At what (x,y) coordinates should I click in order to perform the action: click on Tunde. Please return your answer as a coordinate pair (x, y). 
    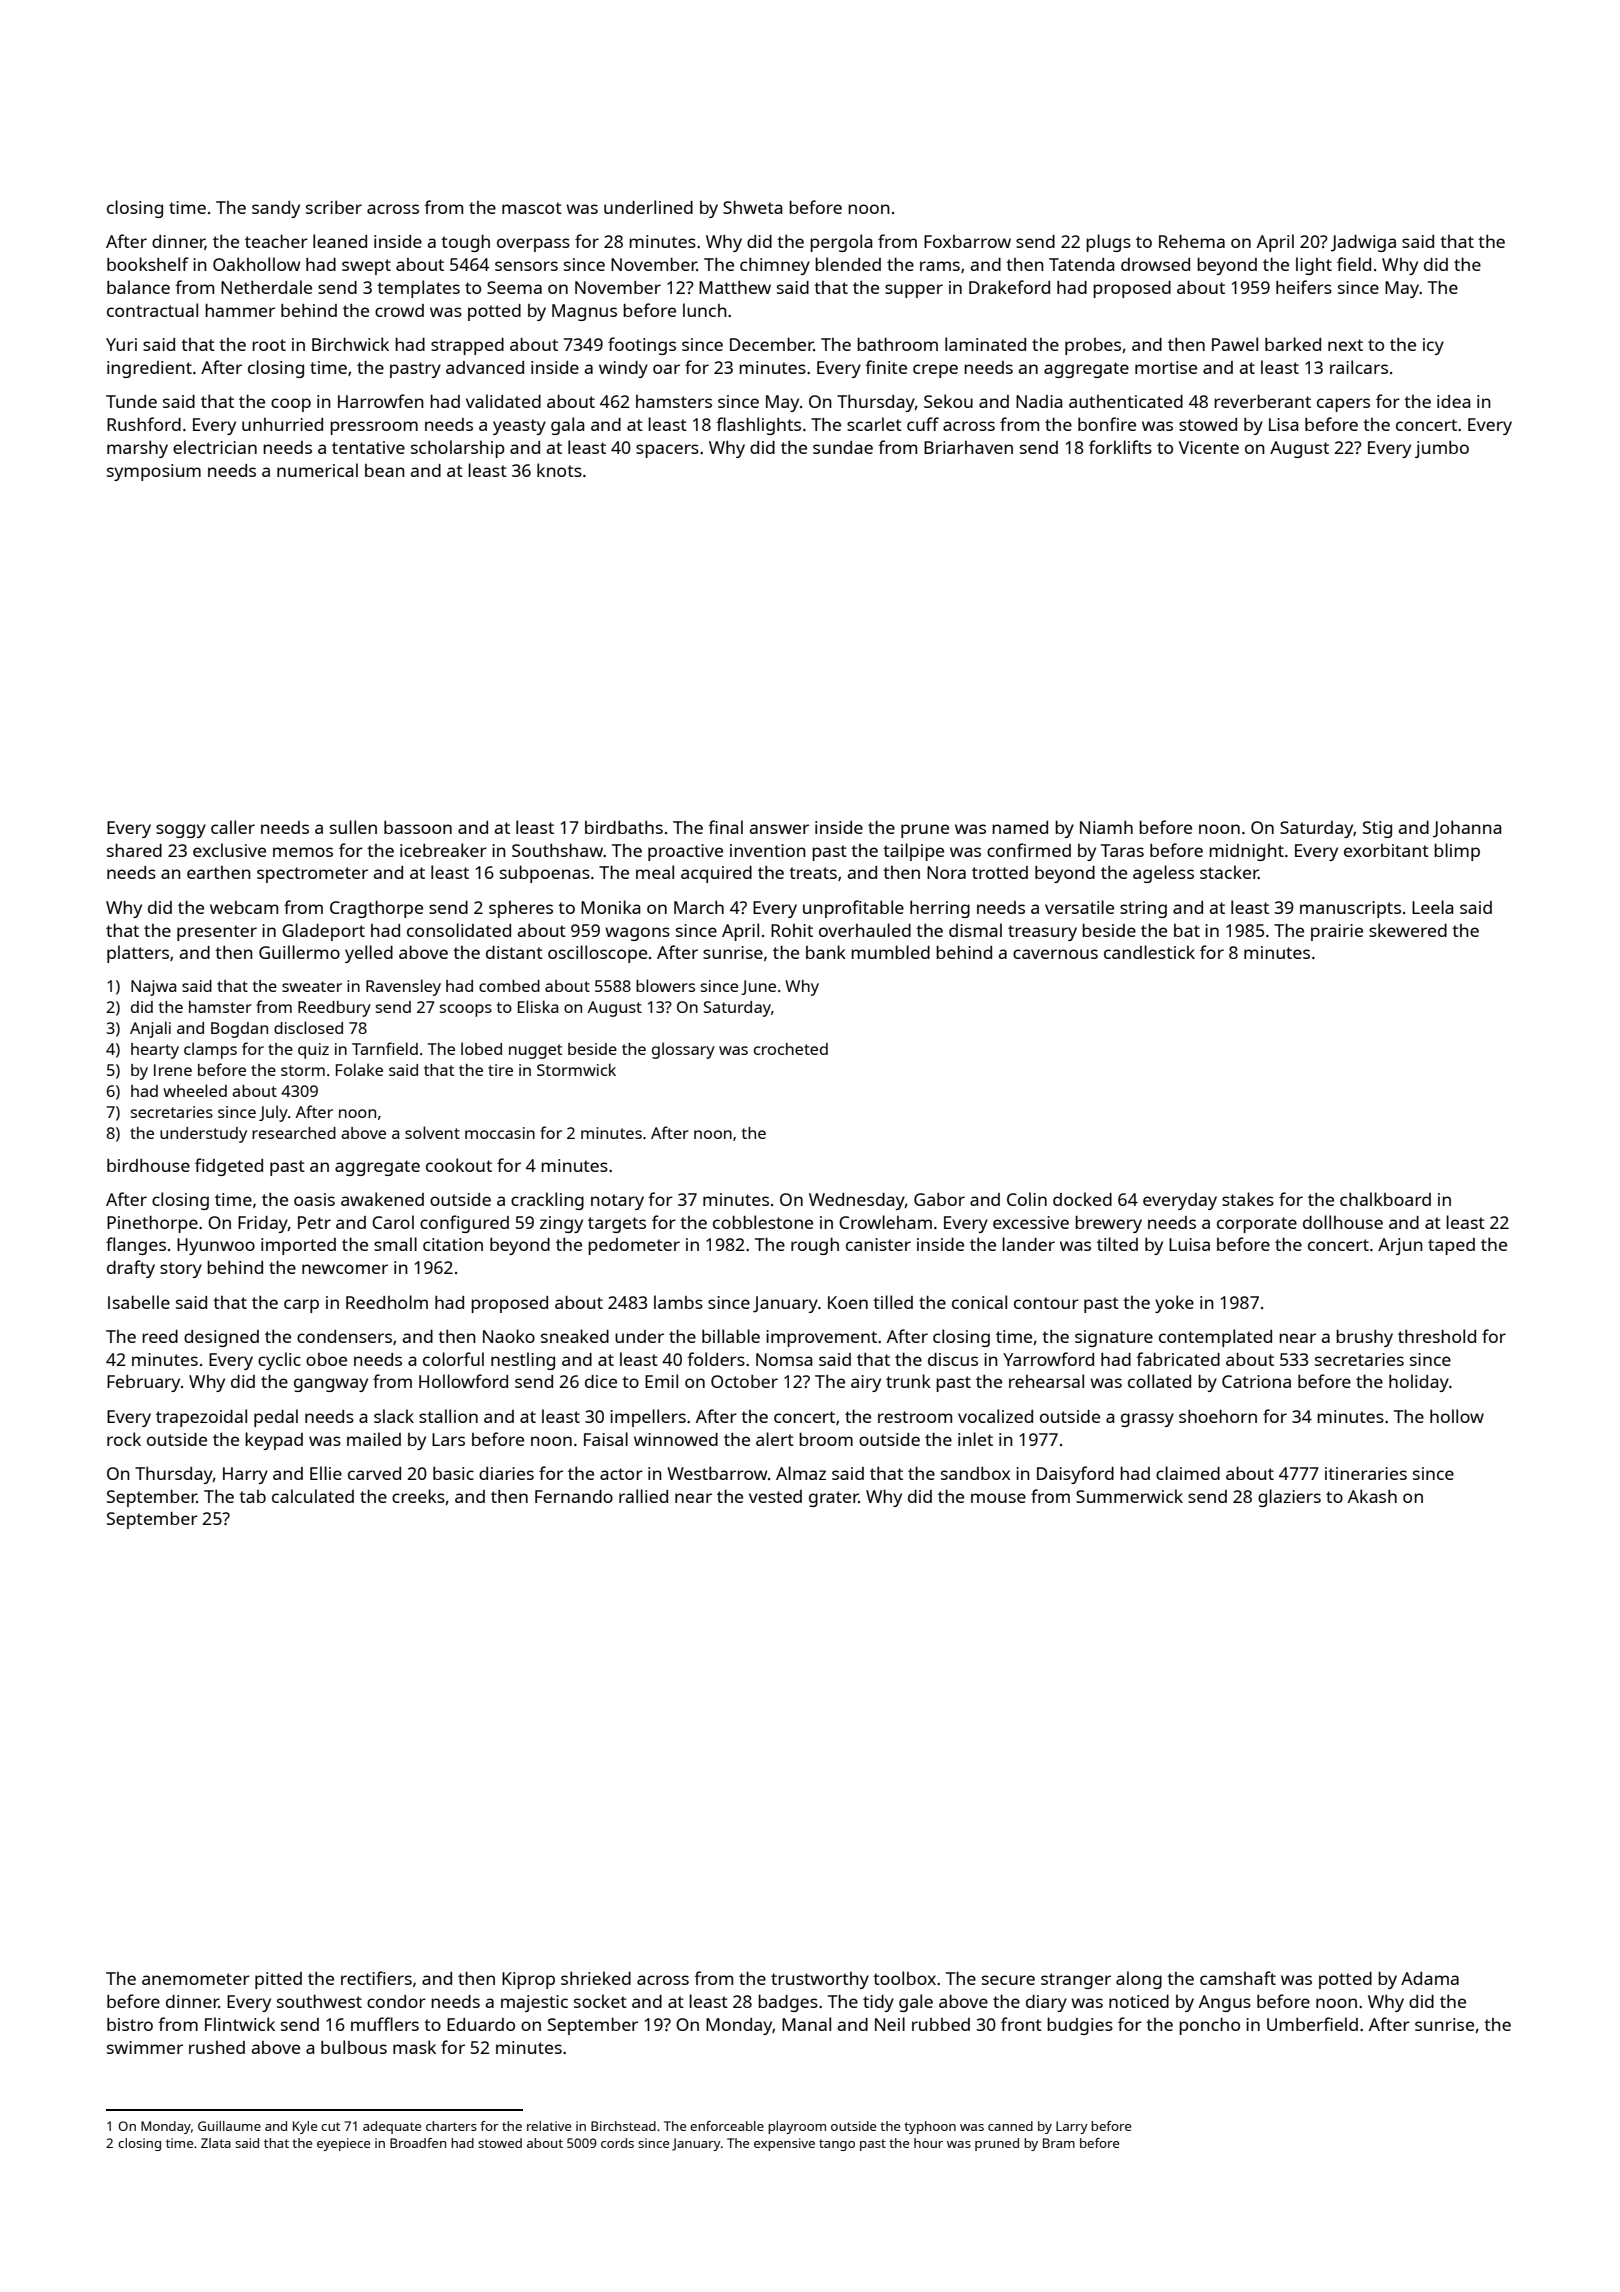
    Looking at the image, I should click on (131, 401).
